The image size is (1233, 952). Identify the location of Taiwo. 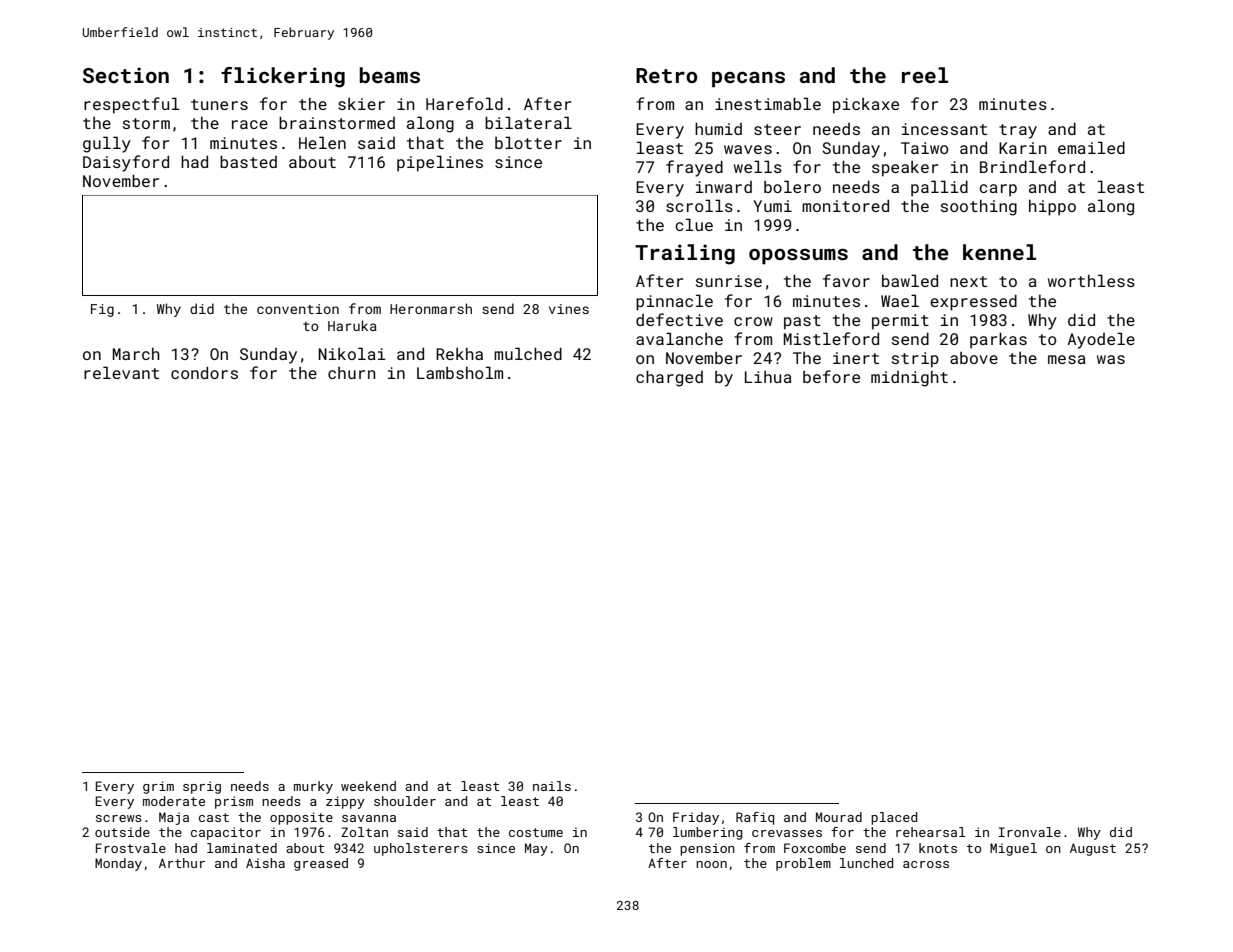
(924, 148).
